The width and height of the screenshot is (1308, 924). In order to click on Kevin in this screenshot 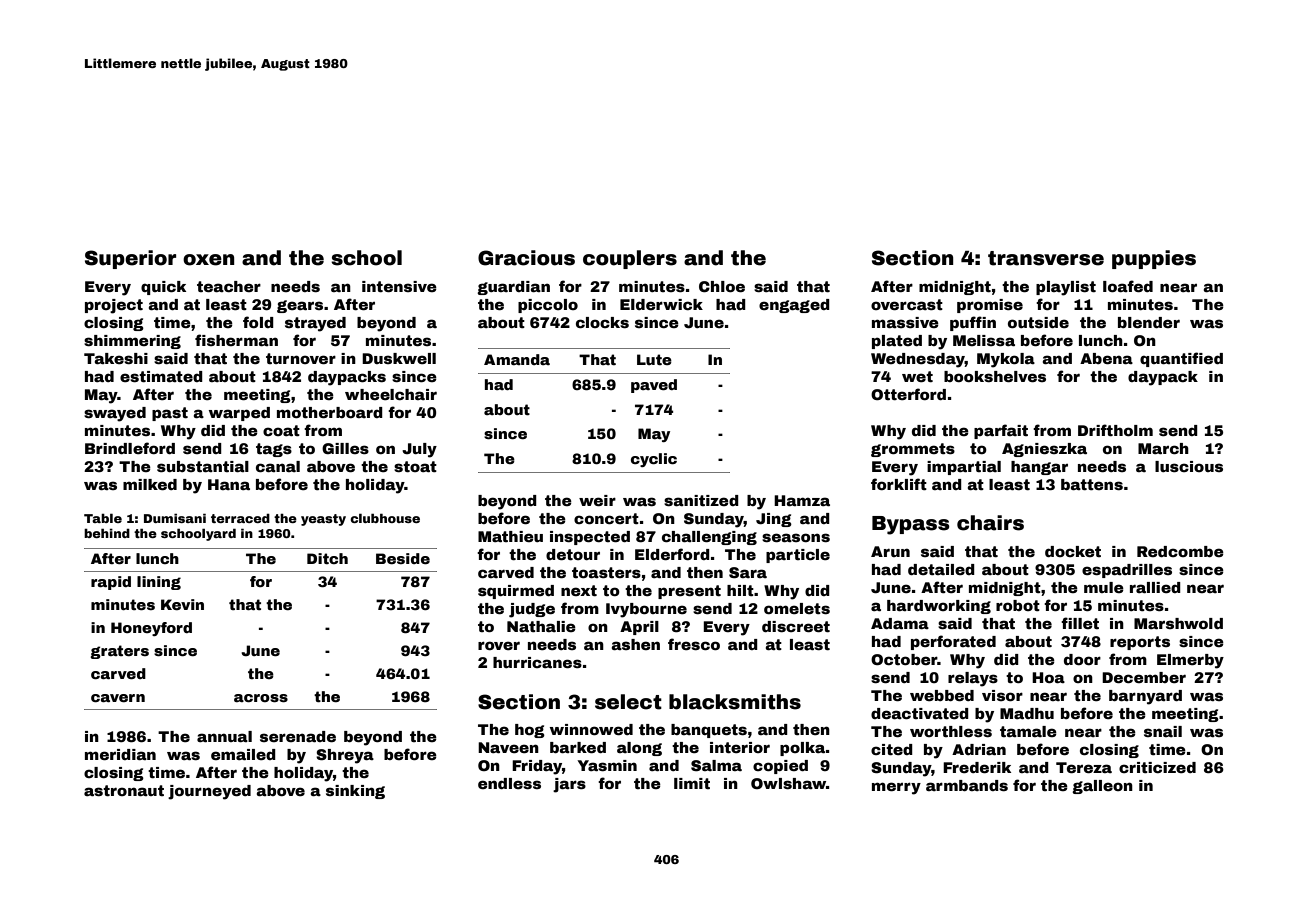, I will do `click(182, 604)`.
